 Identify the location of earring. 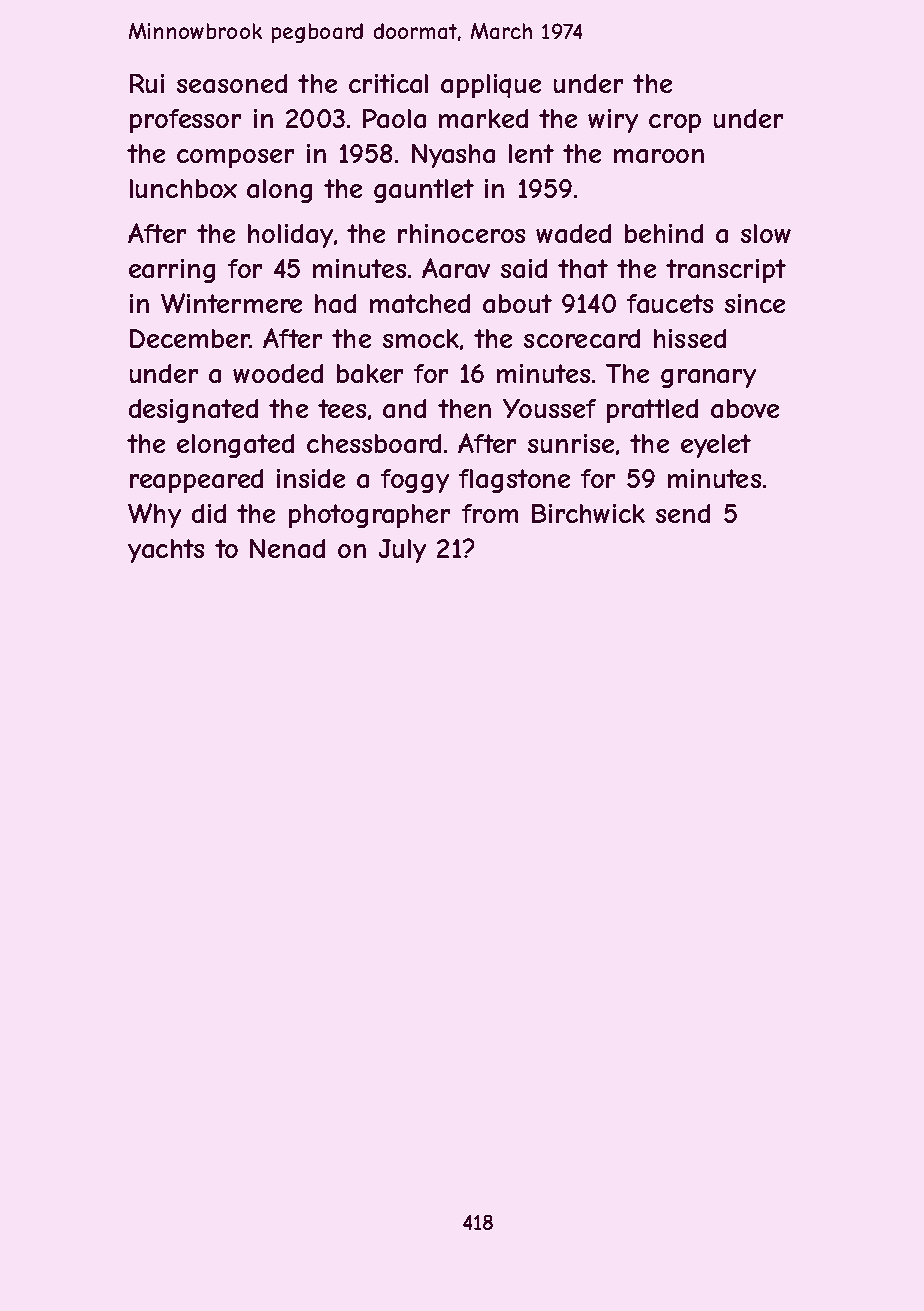
(172, 271).
